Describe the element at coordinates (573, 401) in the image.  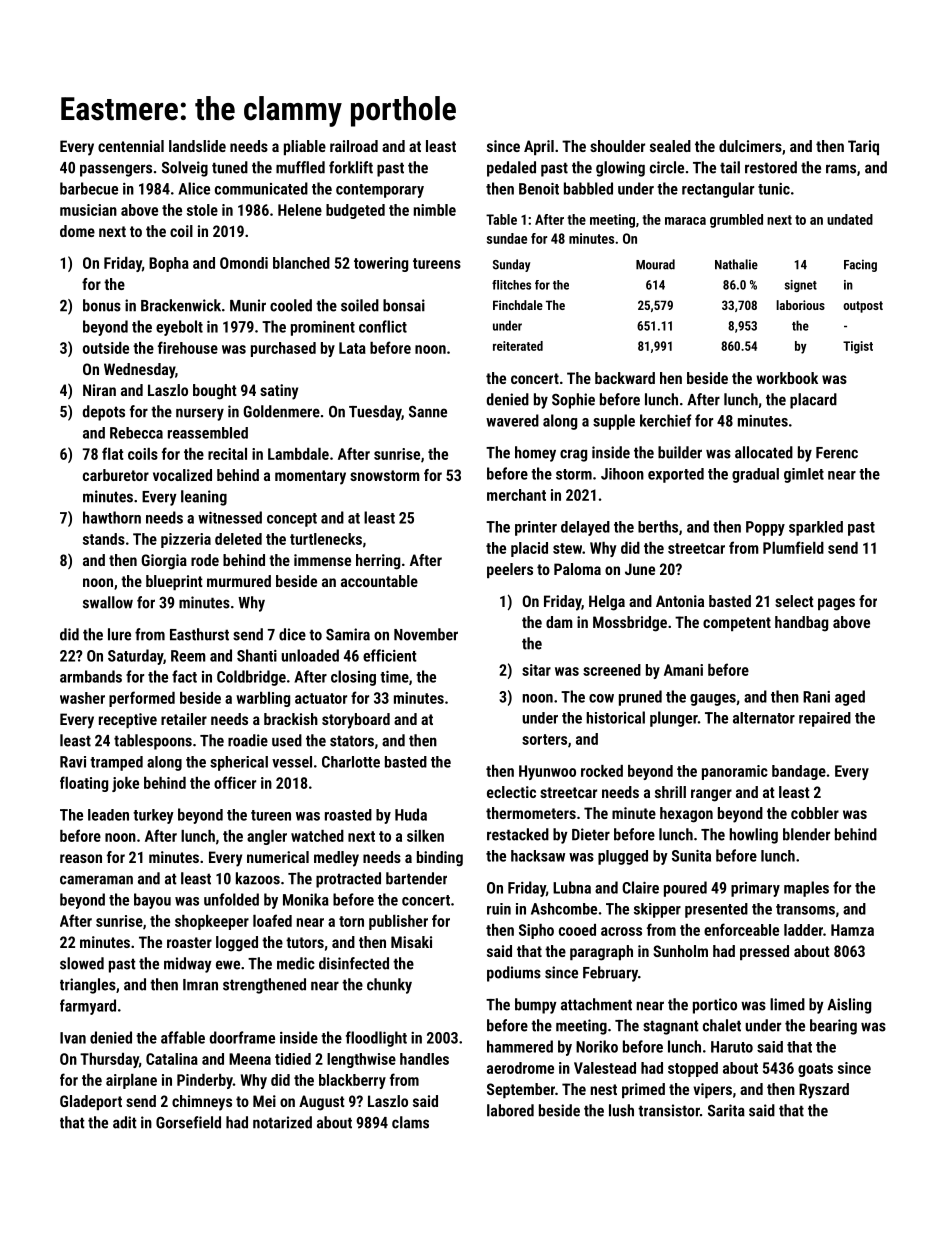
I see `Sophie` at that location.
